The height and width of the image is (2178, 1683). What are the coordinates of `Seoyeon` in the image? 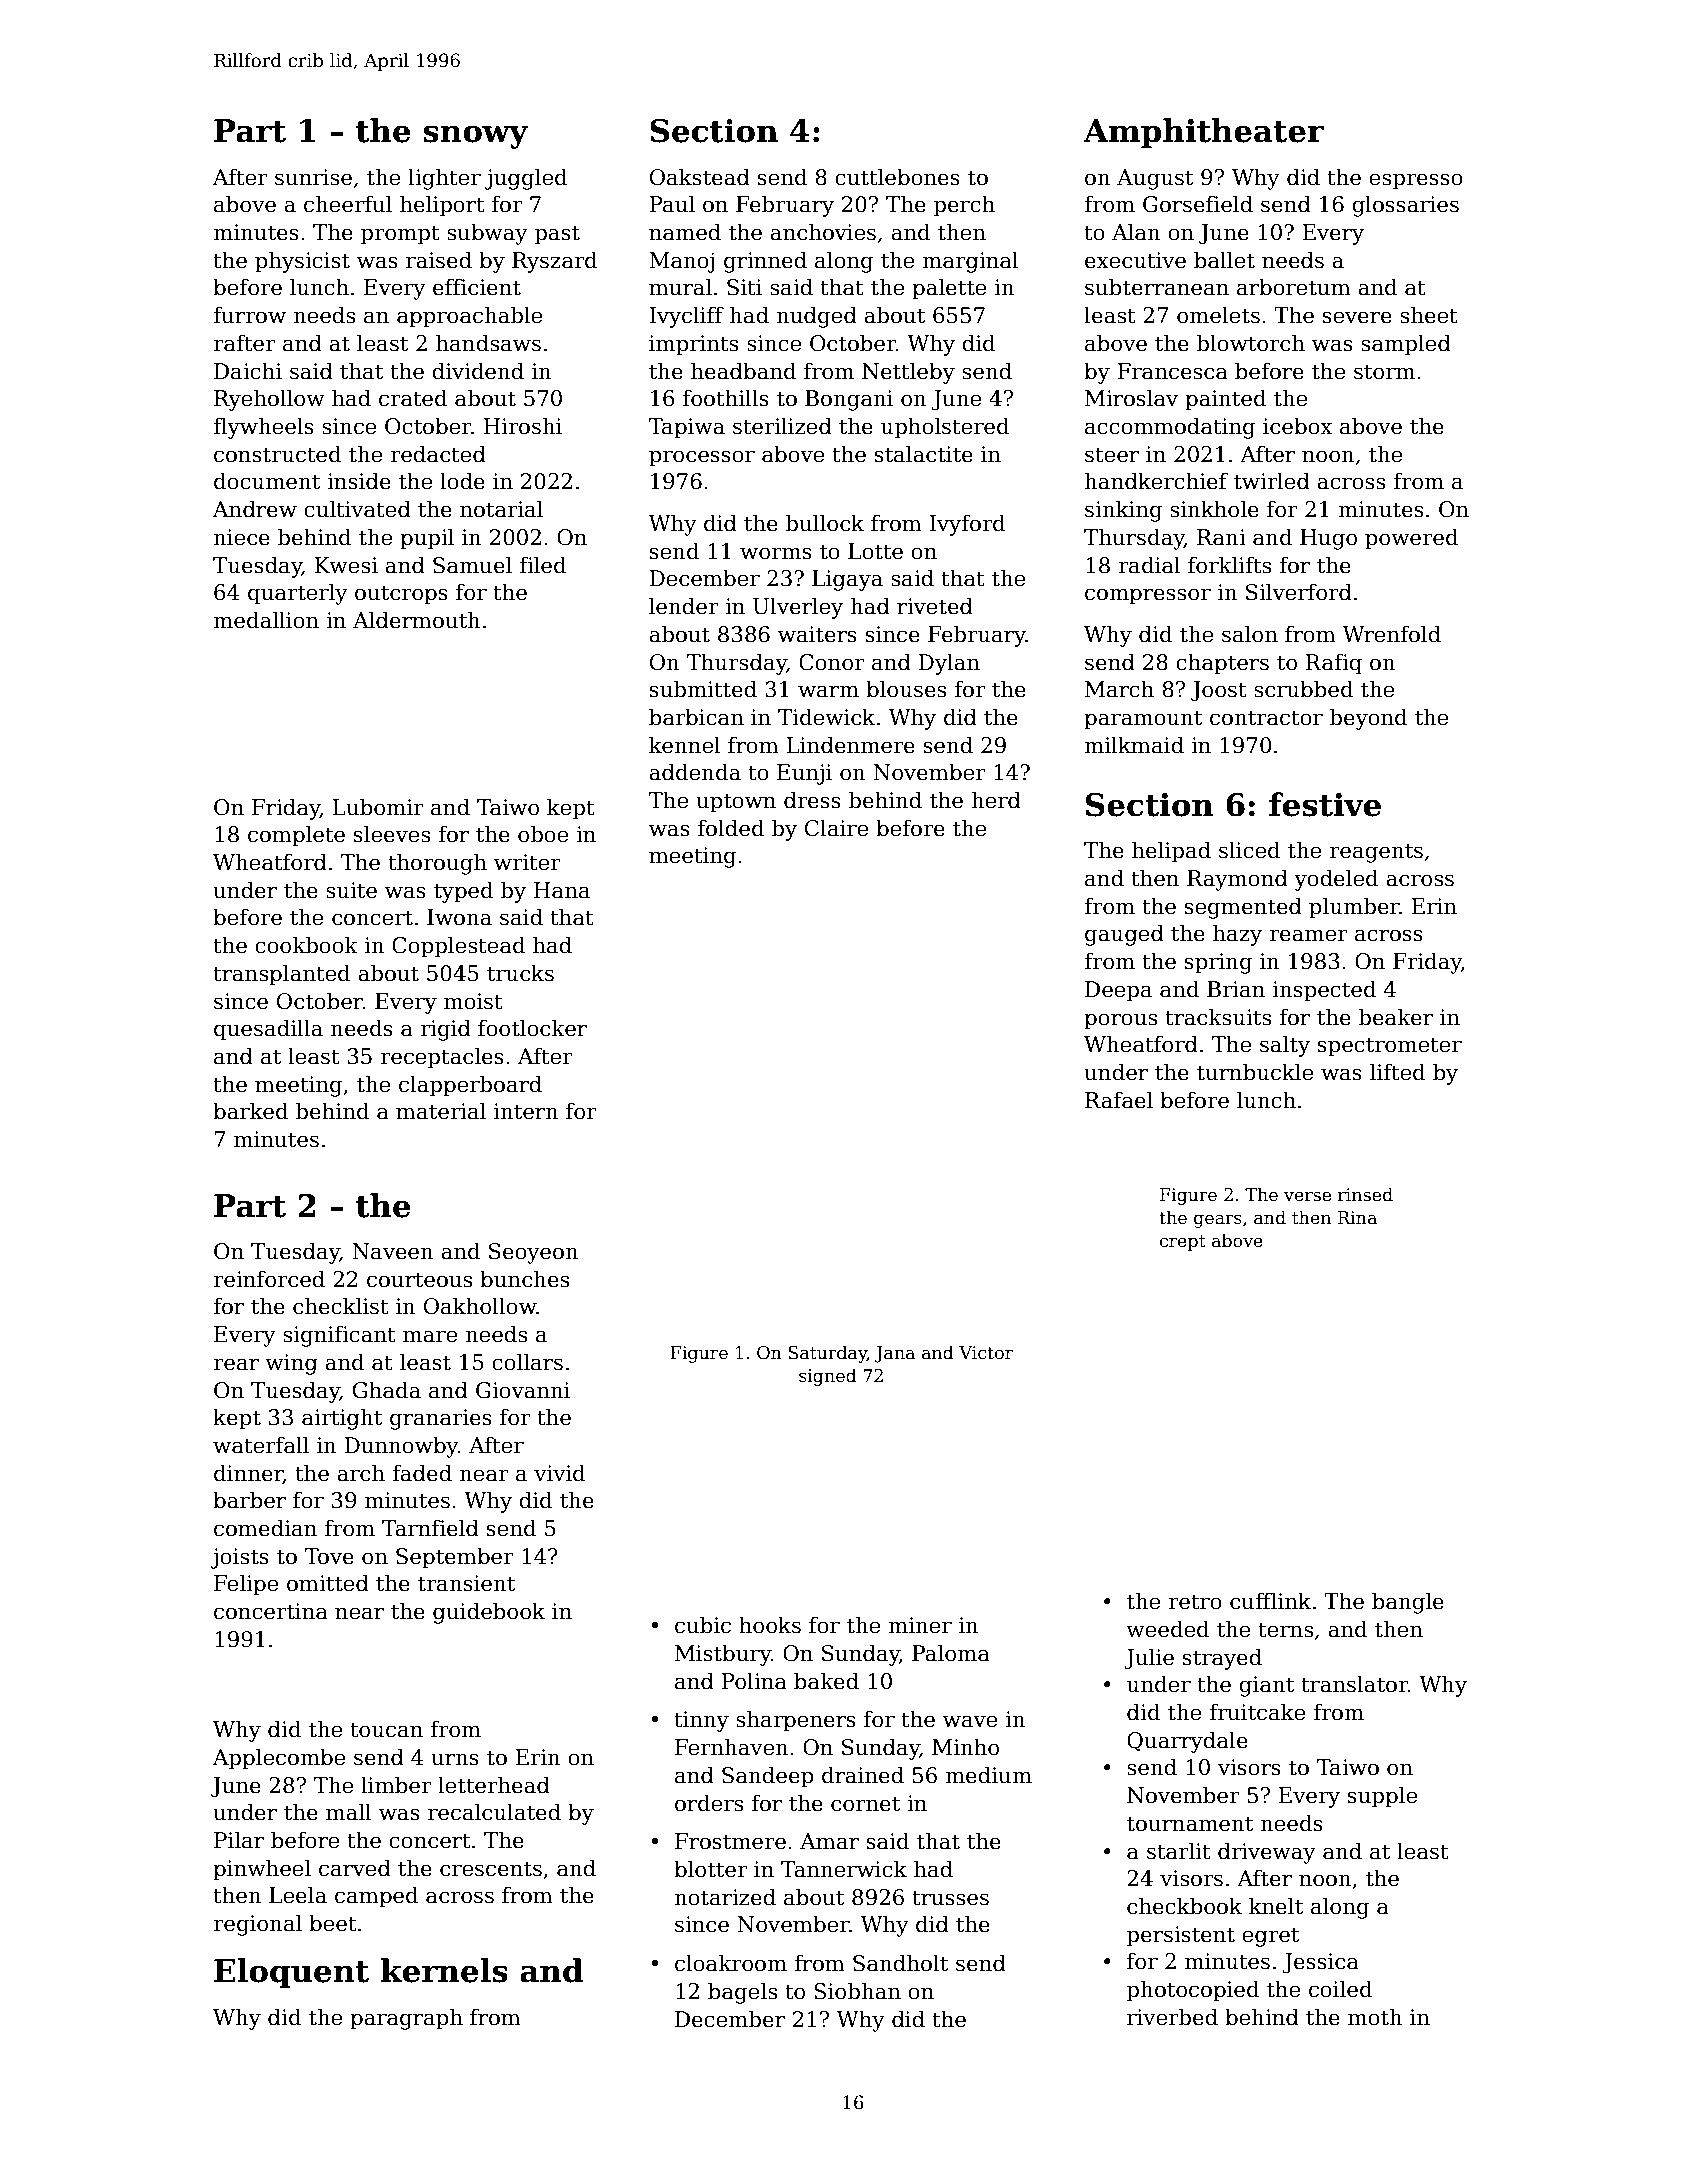 It's located at (533, 1253).
